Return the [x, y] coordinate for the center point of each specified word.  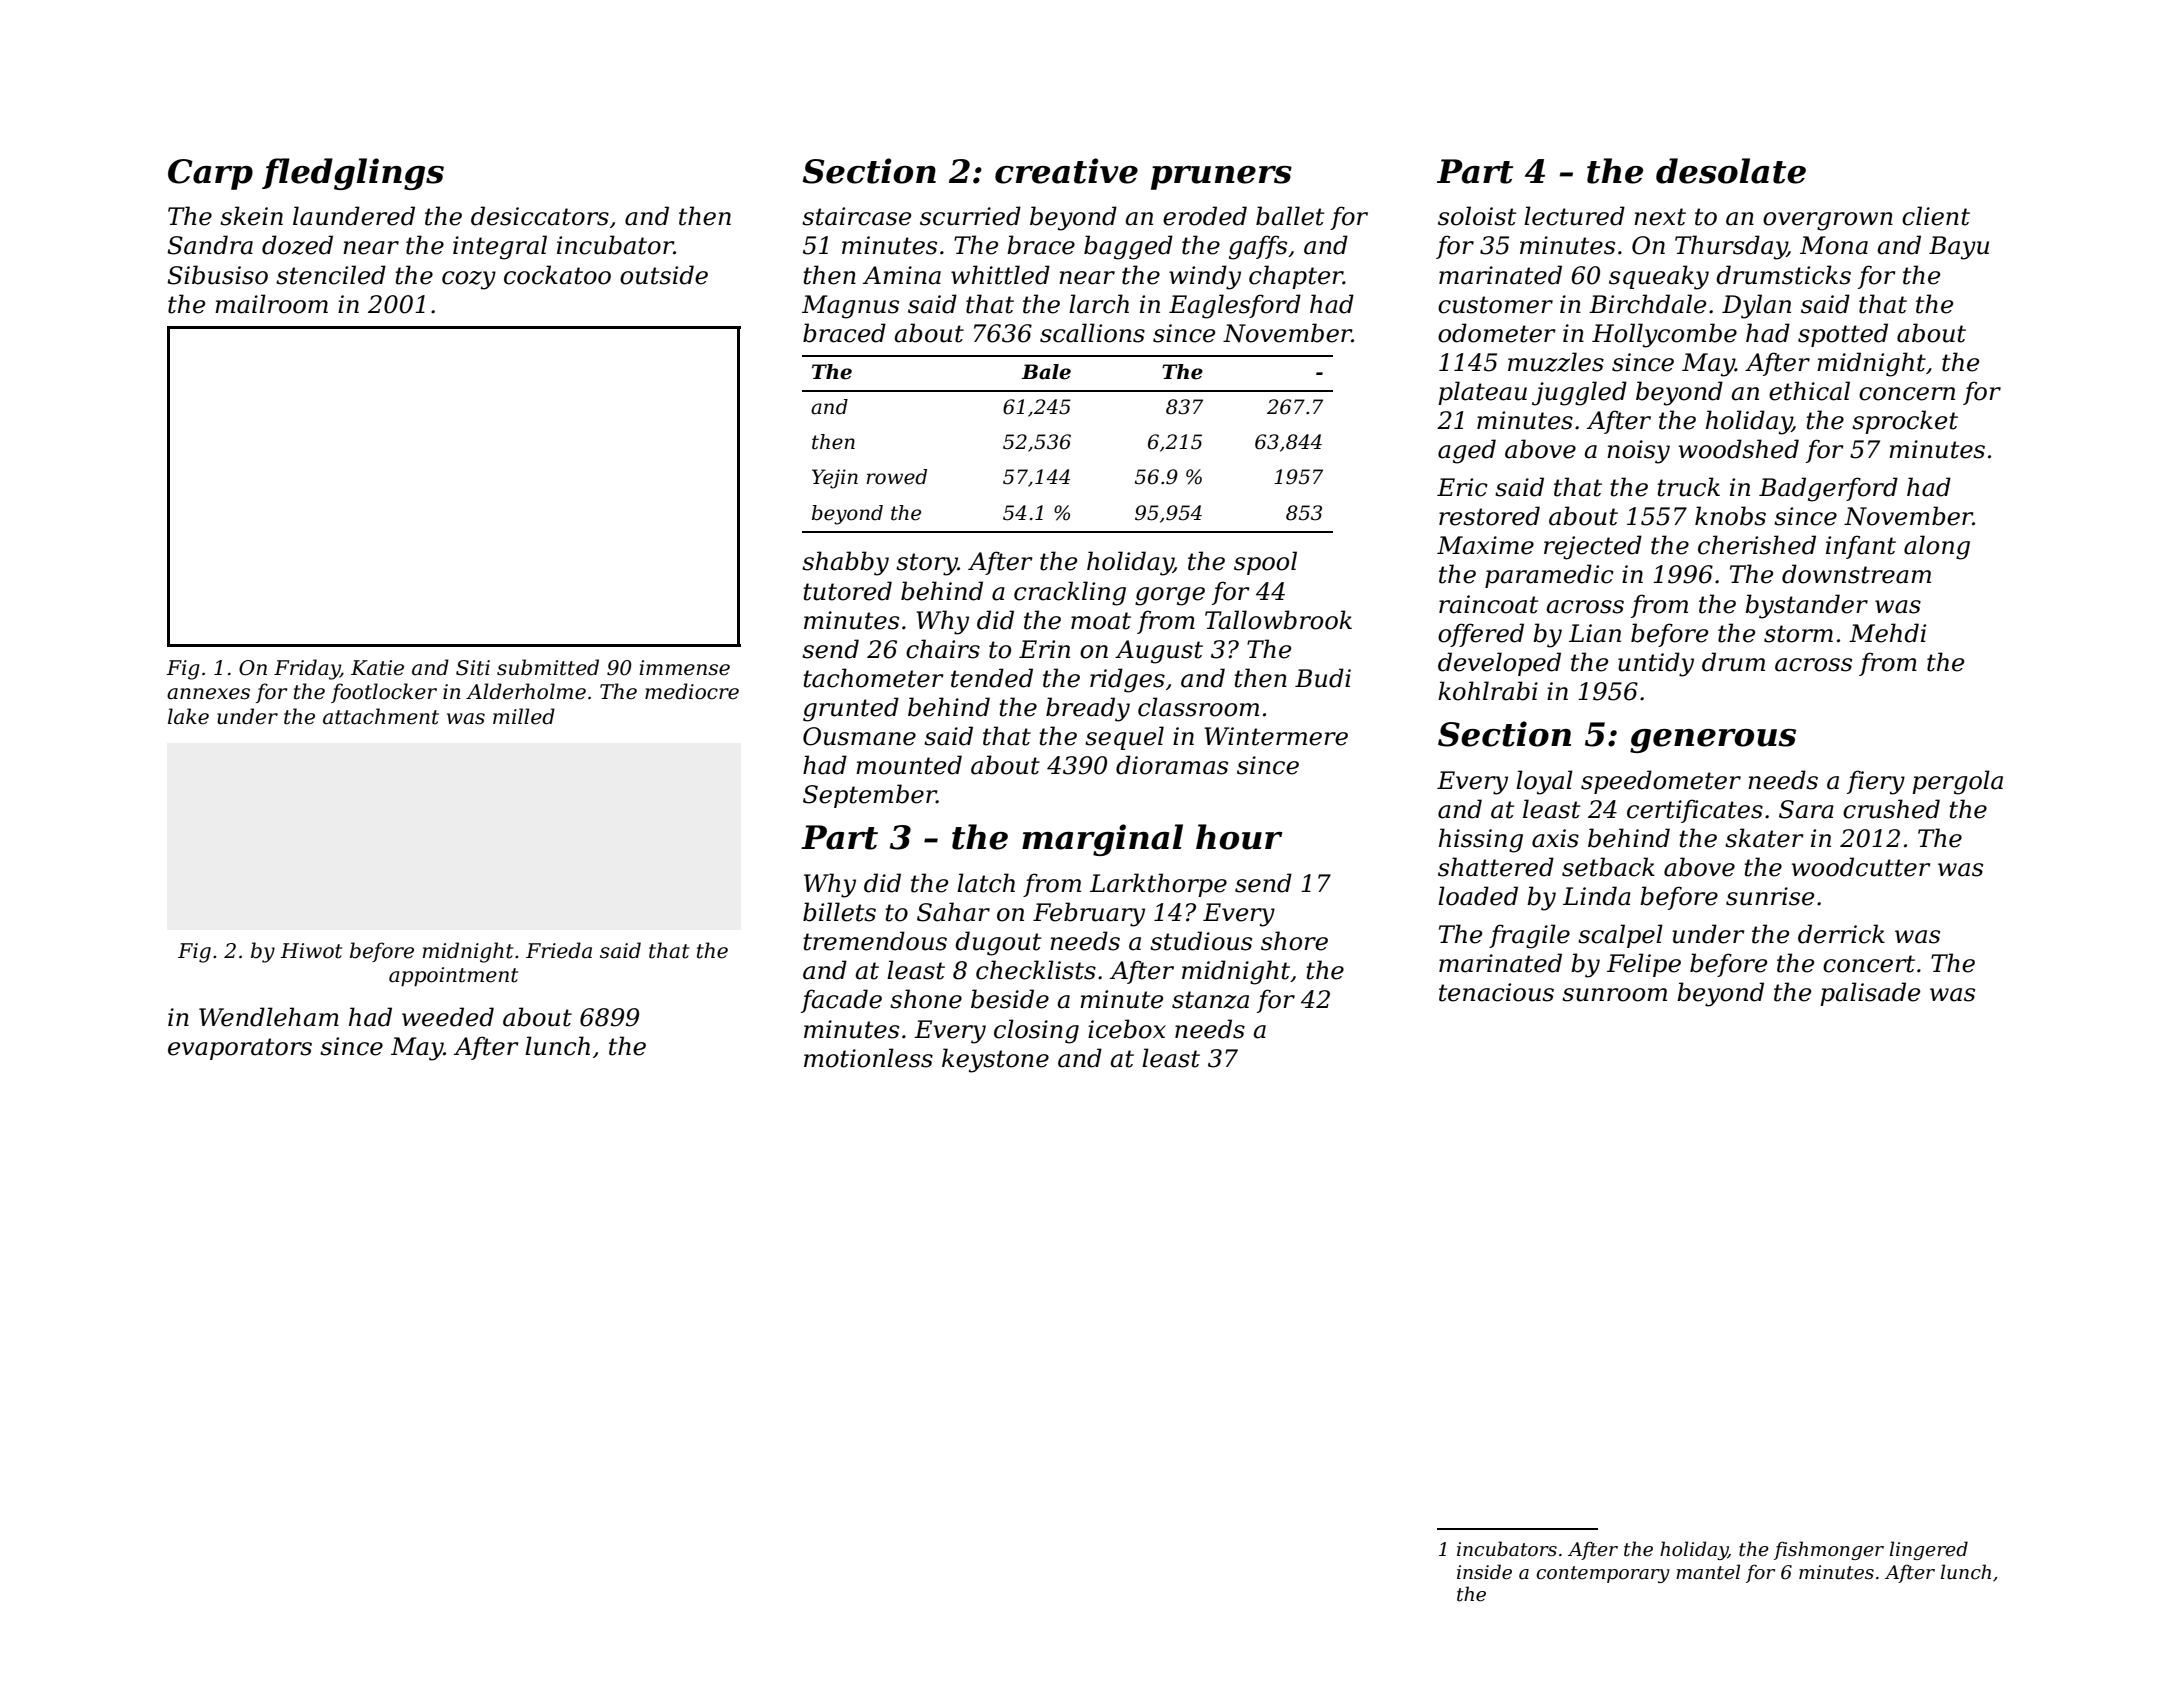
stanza [1210, 1000]
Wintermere [1276, 736]
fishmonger [1829, 1550]
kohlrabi [1488, 691]
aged [1467, 451]
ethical [1809, 391]
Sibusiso [217, 275]
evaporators [240, 1049]
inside [1484, 1572]
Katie [377, 668]
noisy [1638, 452]
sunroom [1614, 995]
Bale [1046, 372]
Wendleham [269, 1017]
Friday [307, 669]
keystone [995, 1060]
